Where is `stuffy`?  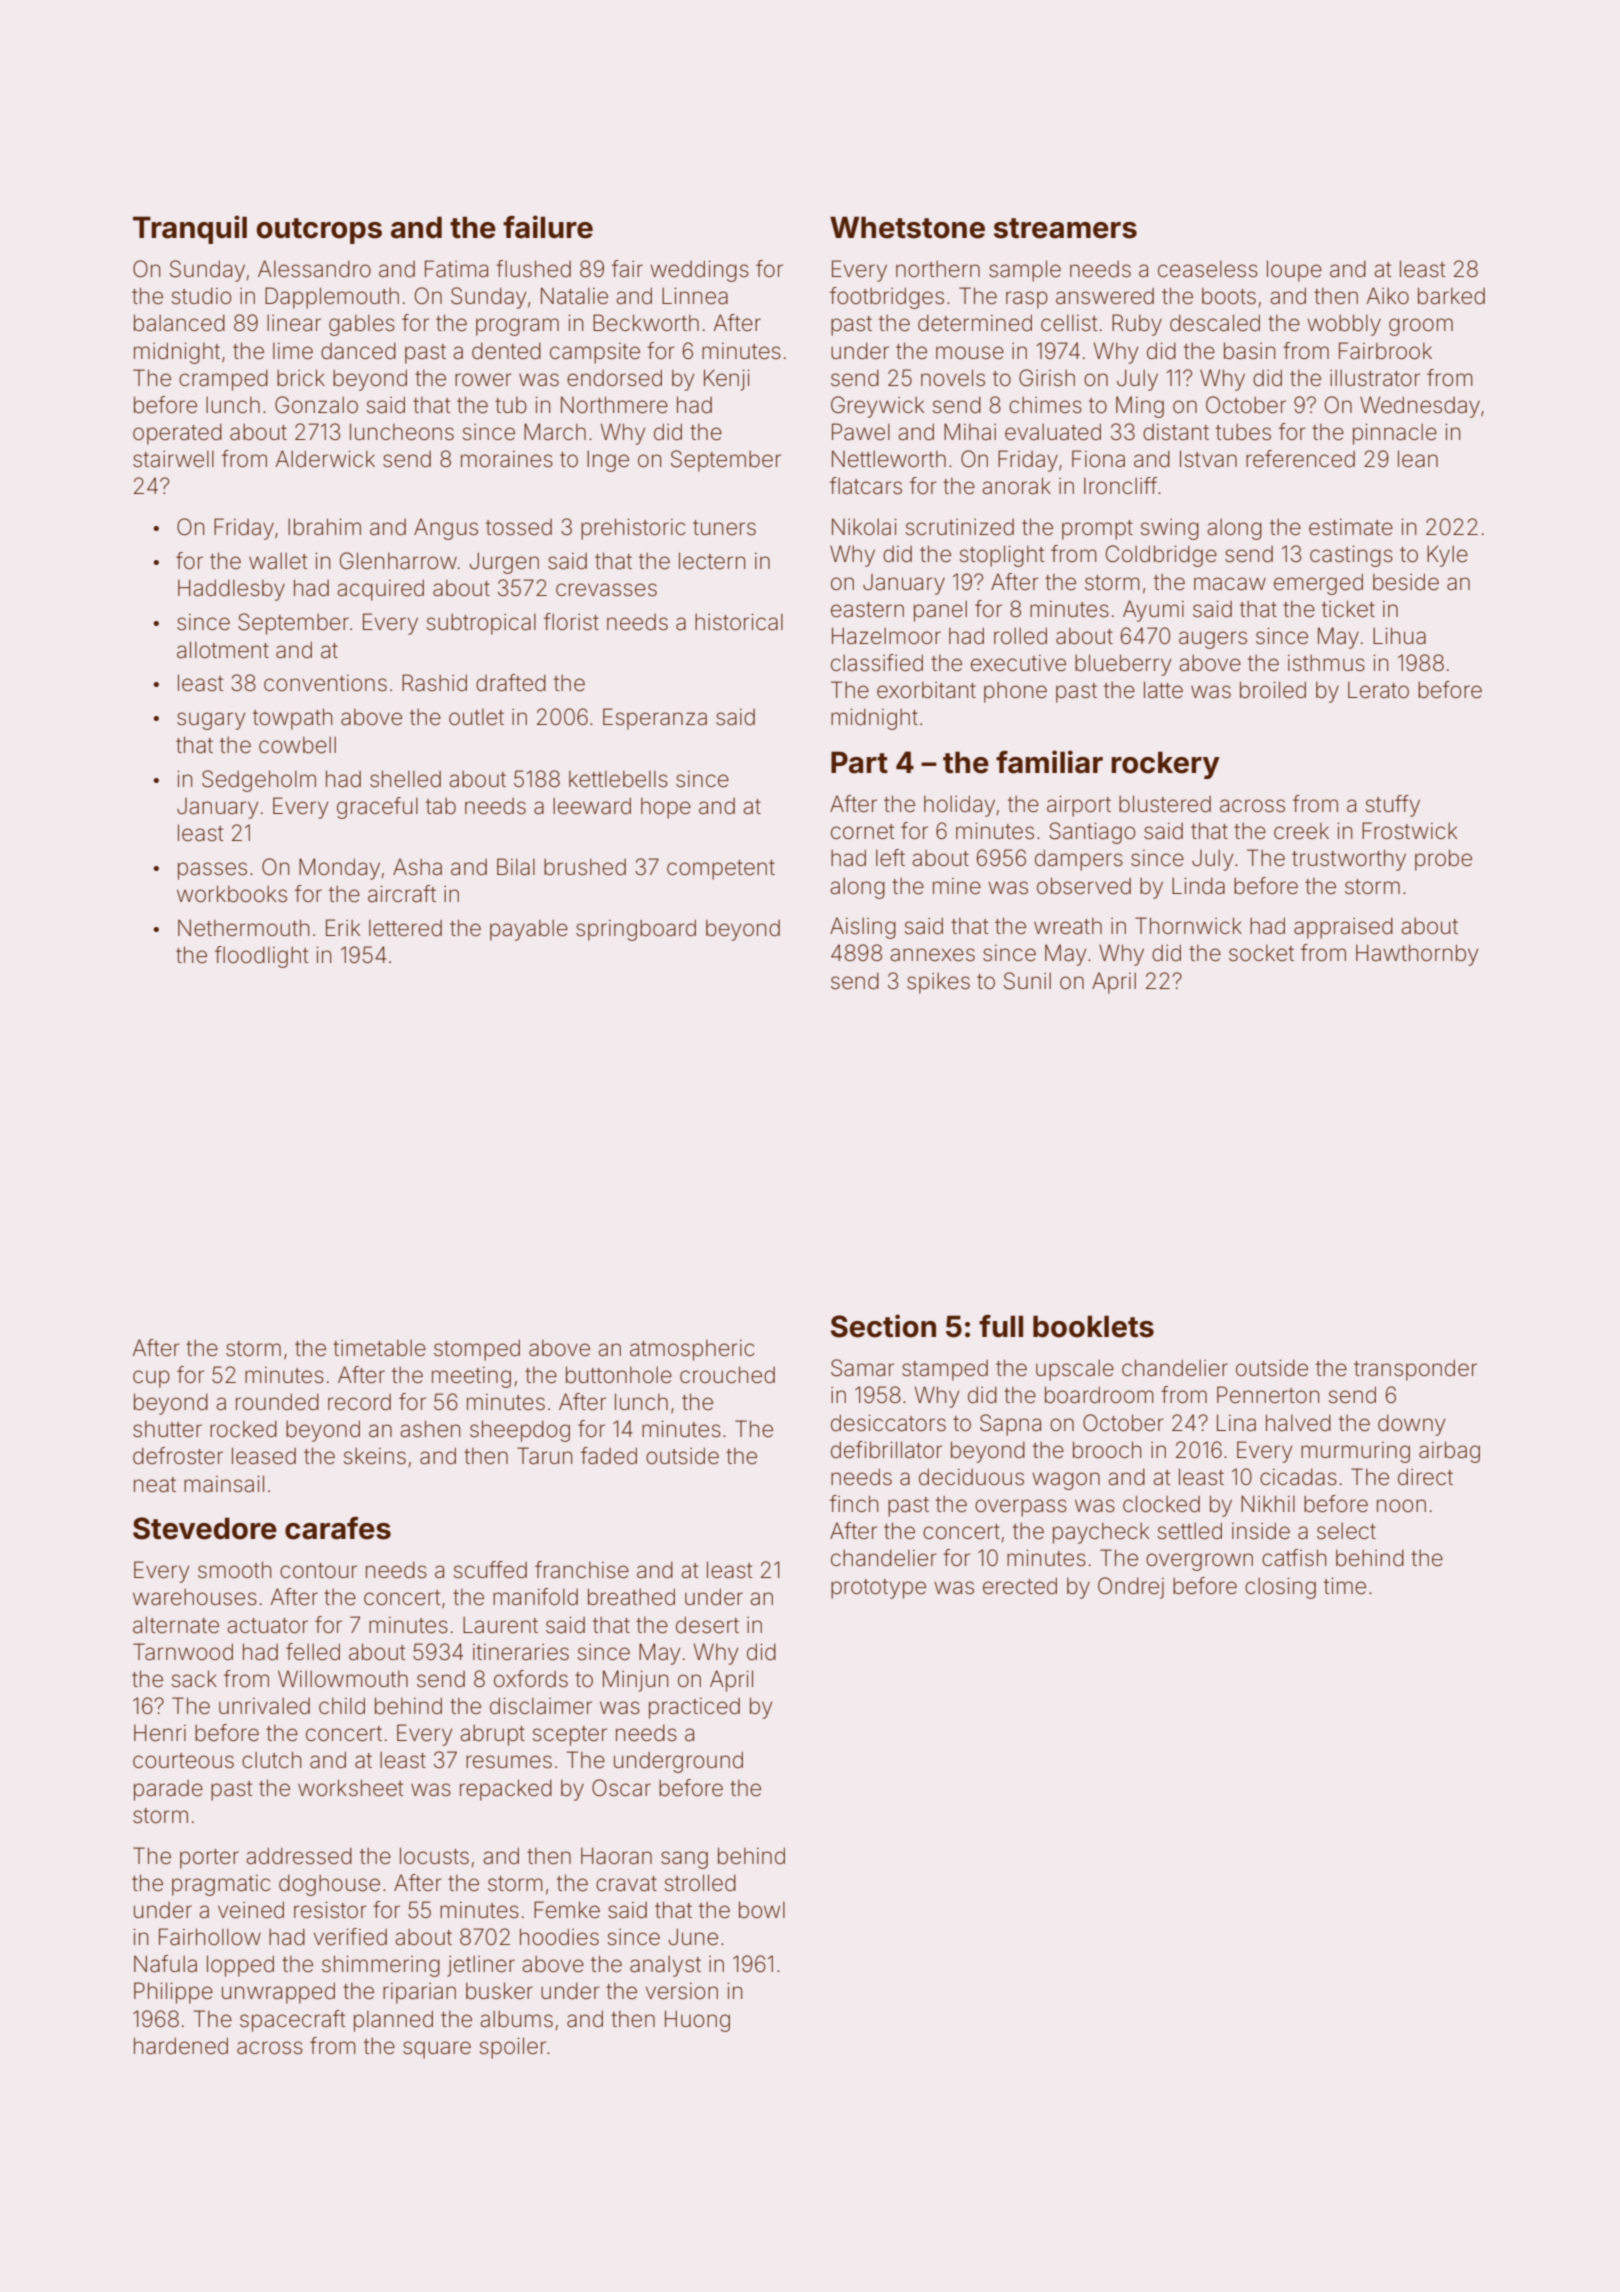 stuffy is located at coordinates (1393, 806).
